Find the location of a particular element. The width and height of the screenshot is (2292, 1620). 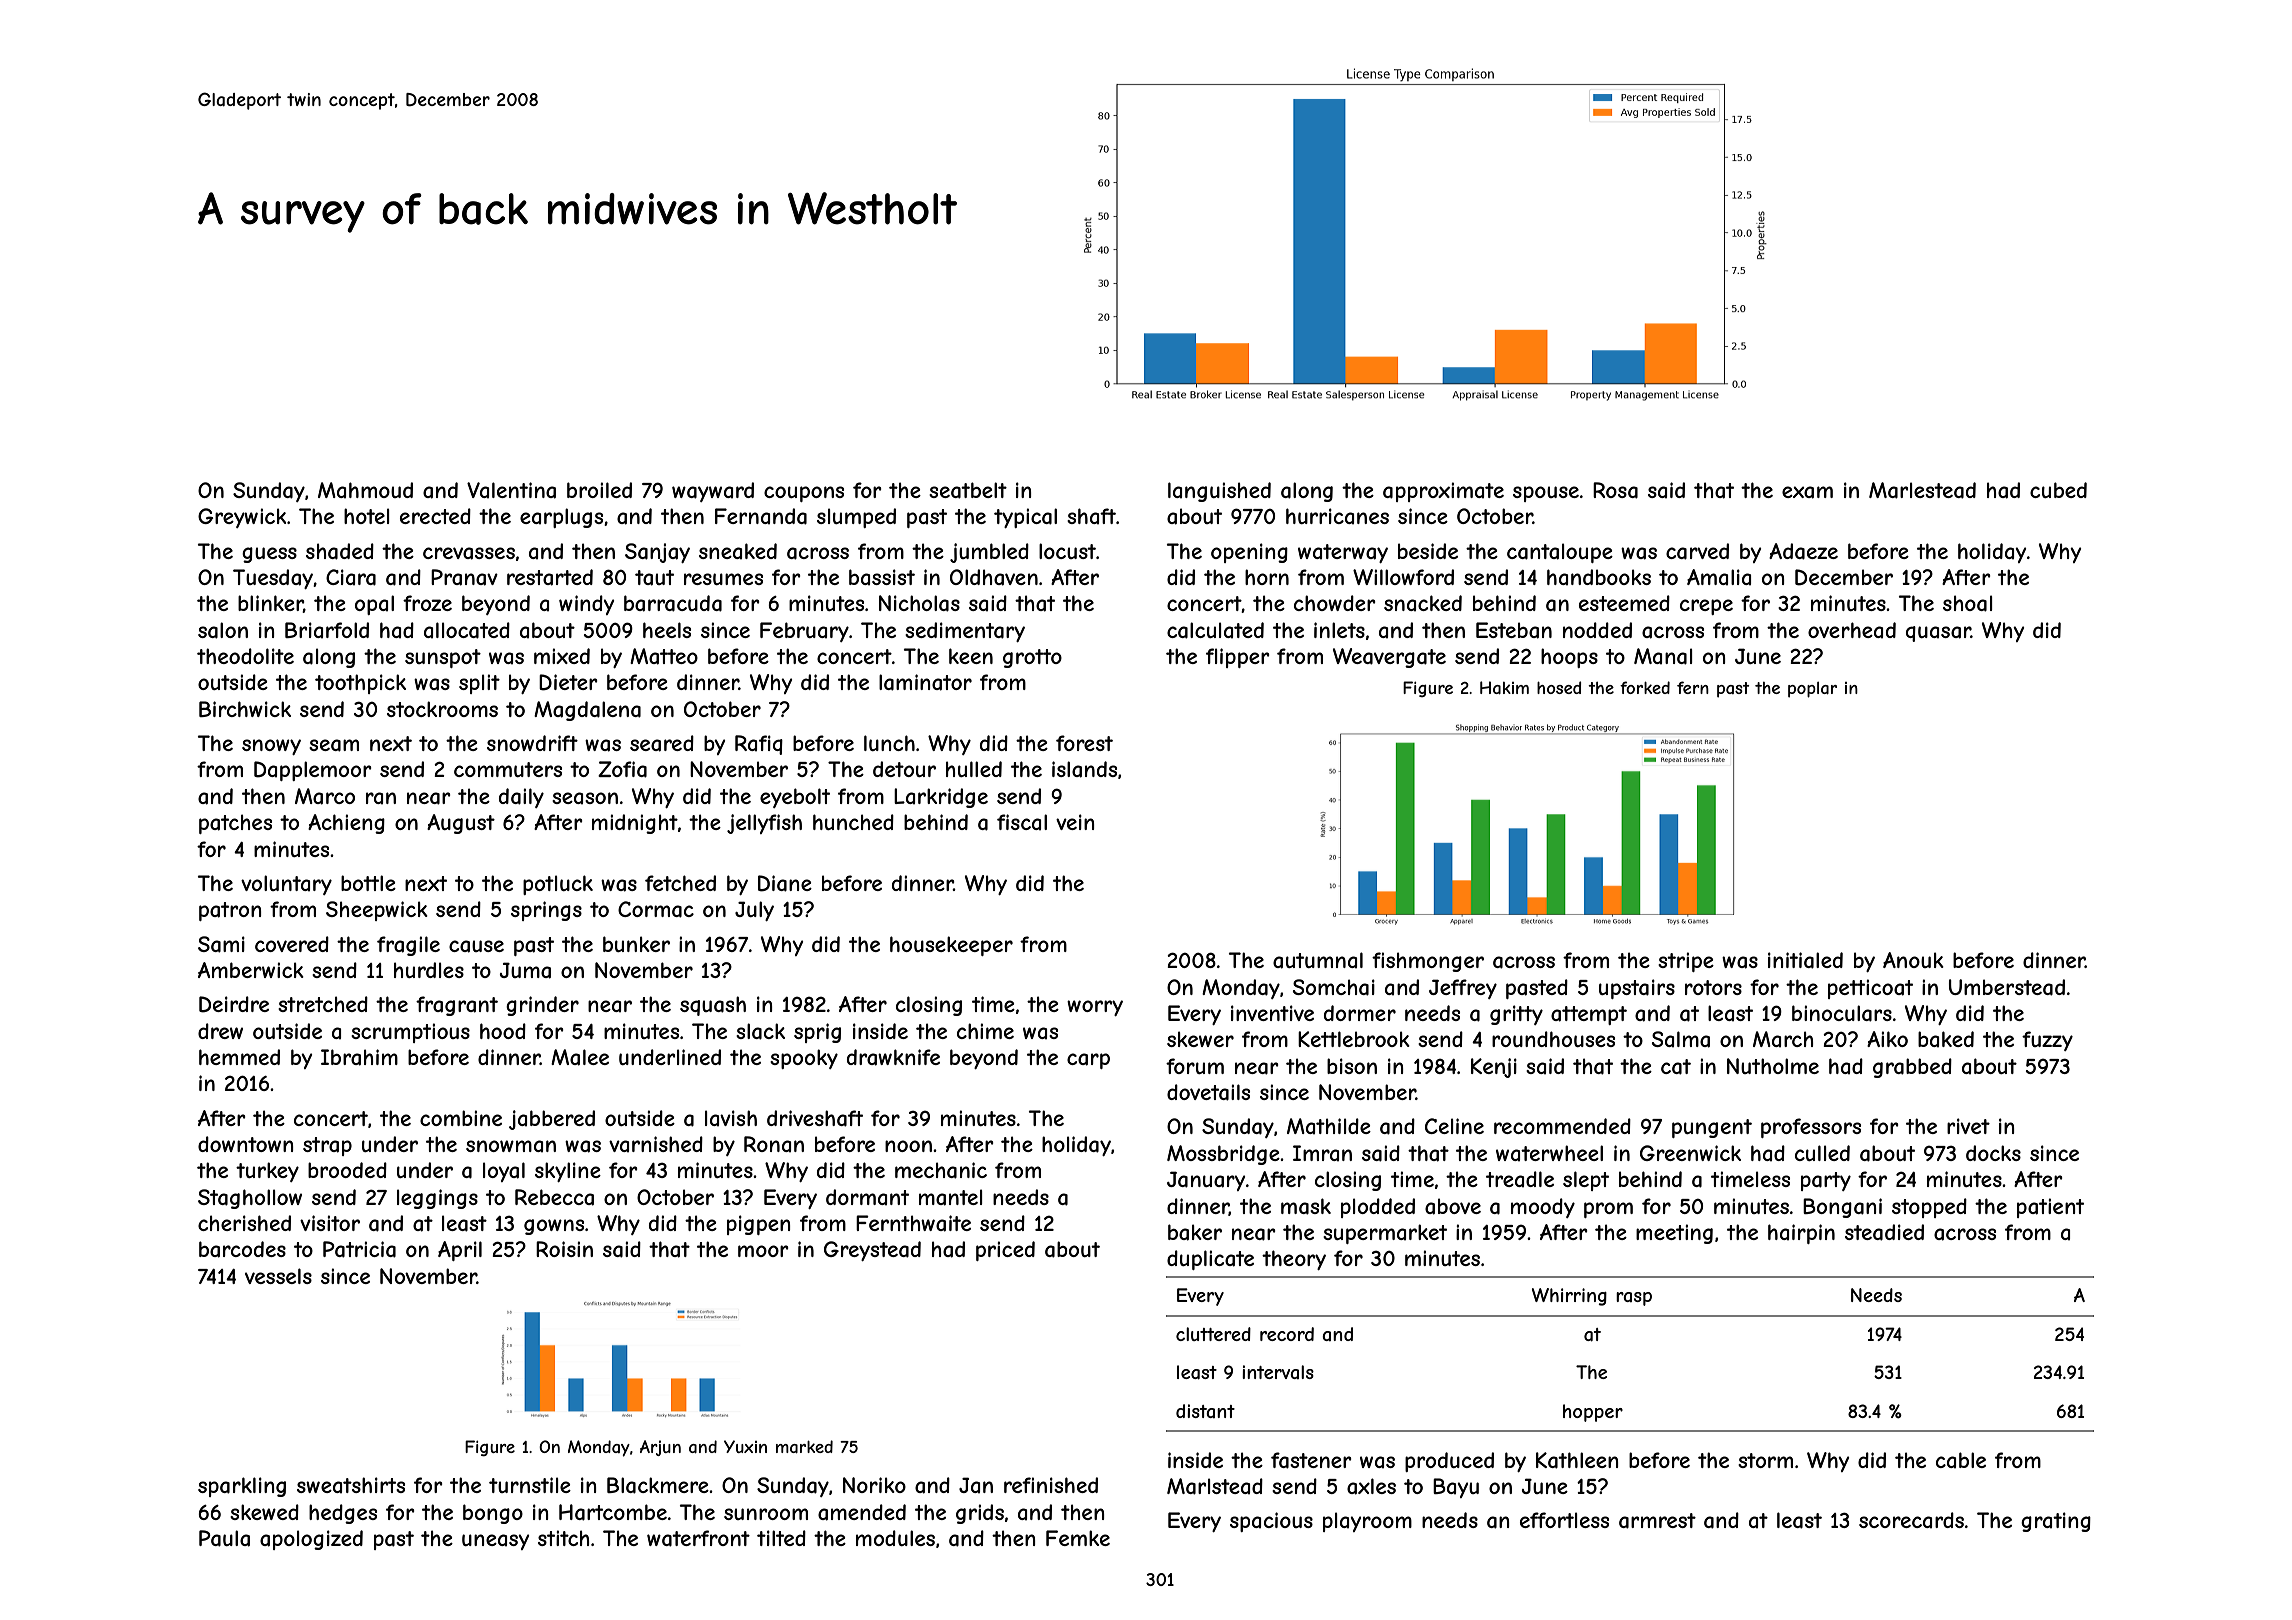

vessels is located at coordinates (278, 1276).
